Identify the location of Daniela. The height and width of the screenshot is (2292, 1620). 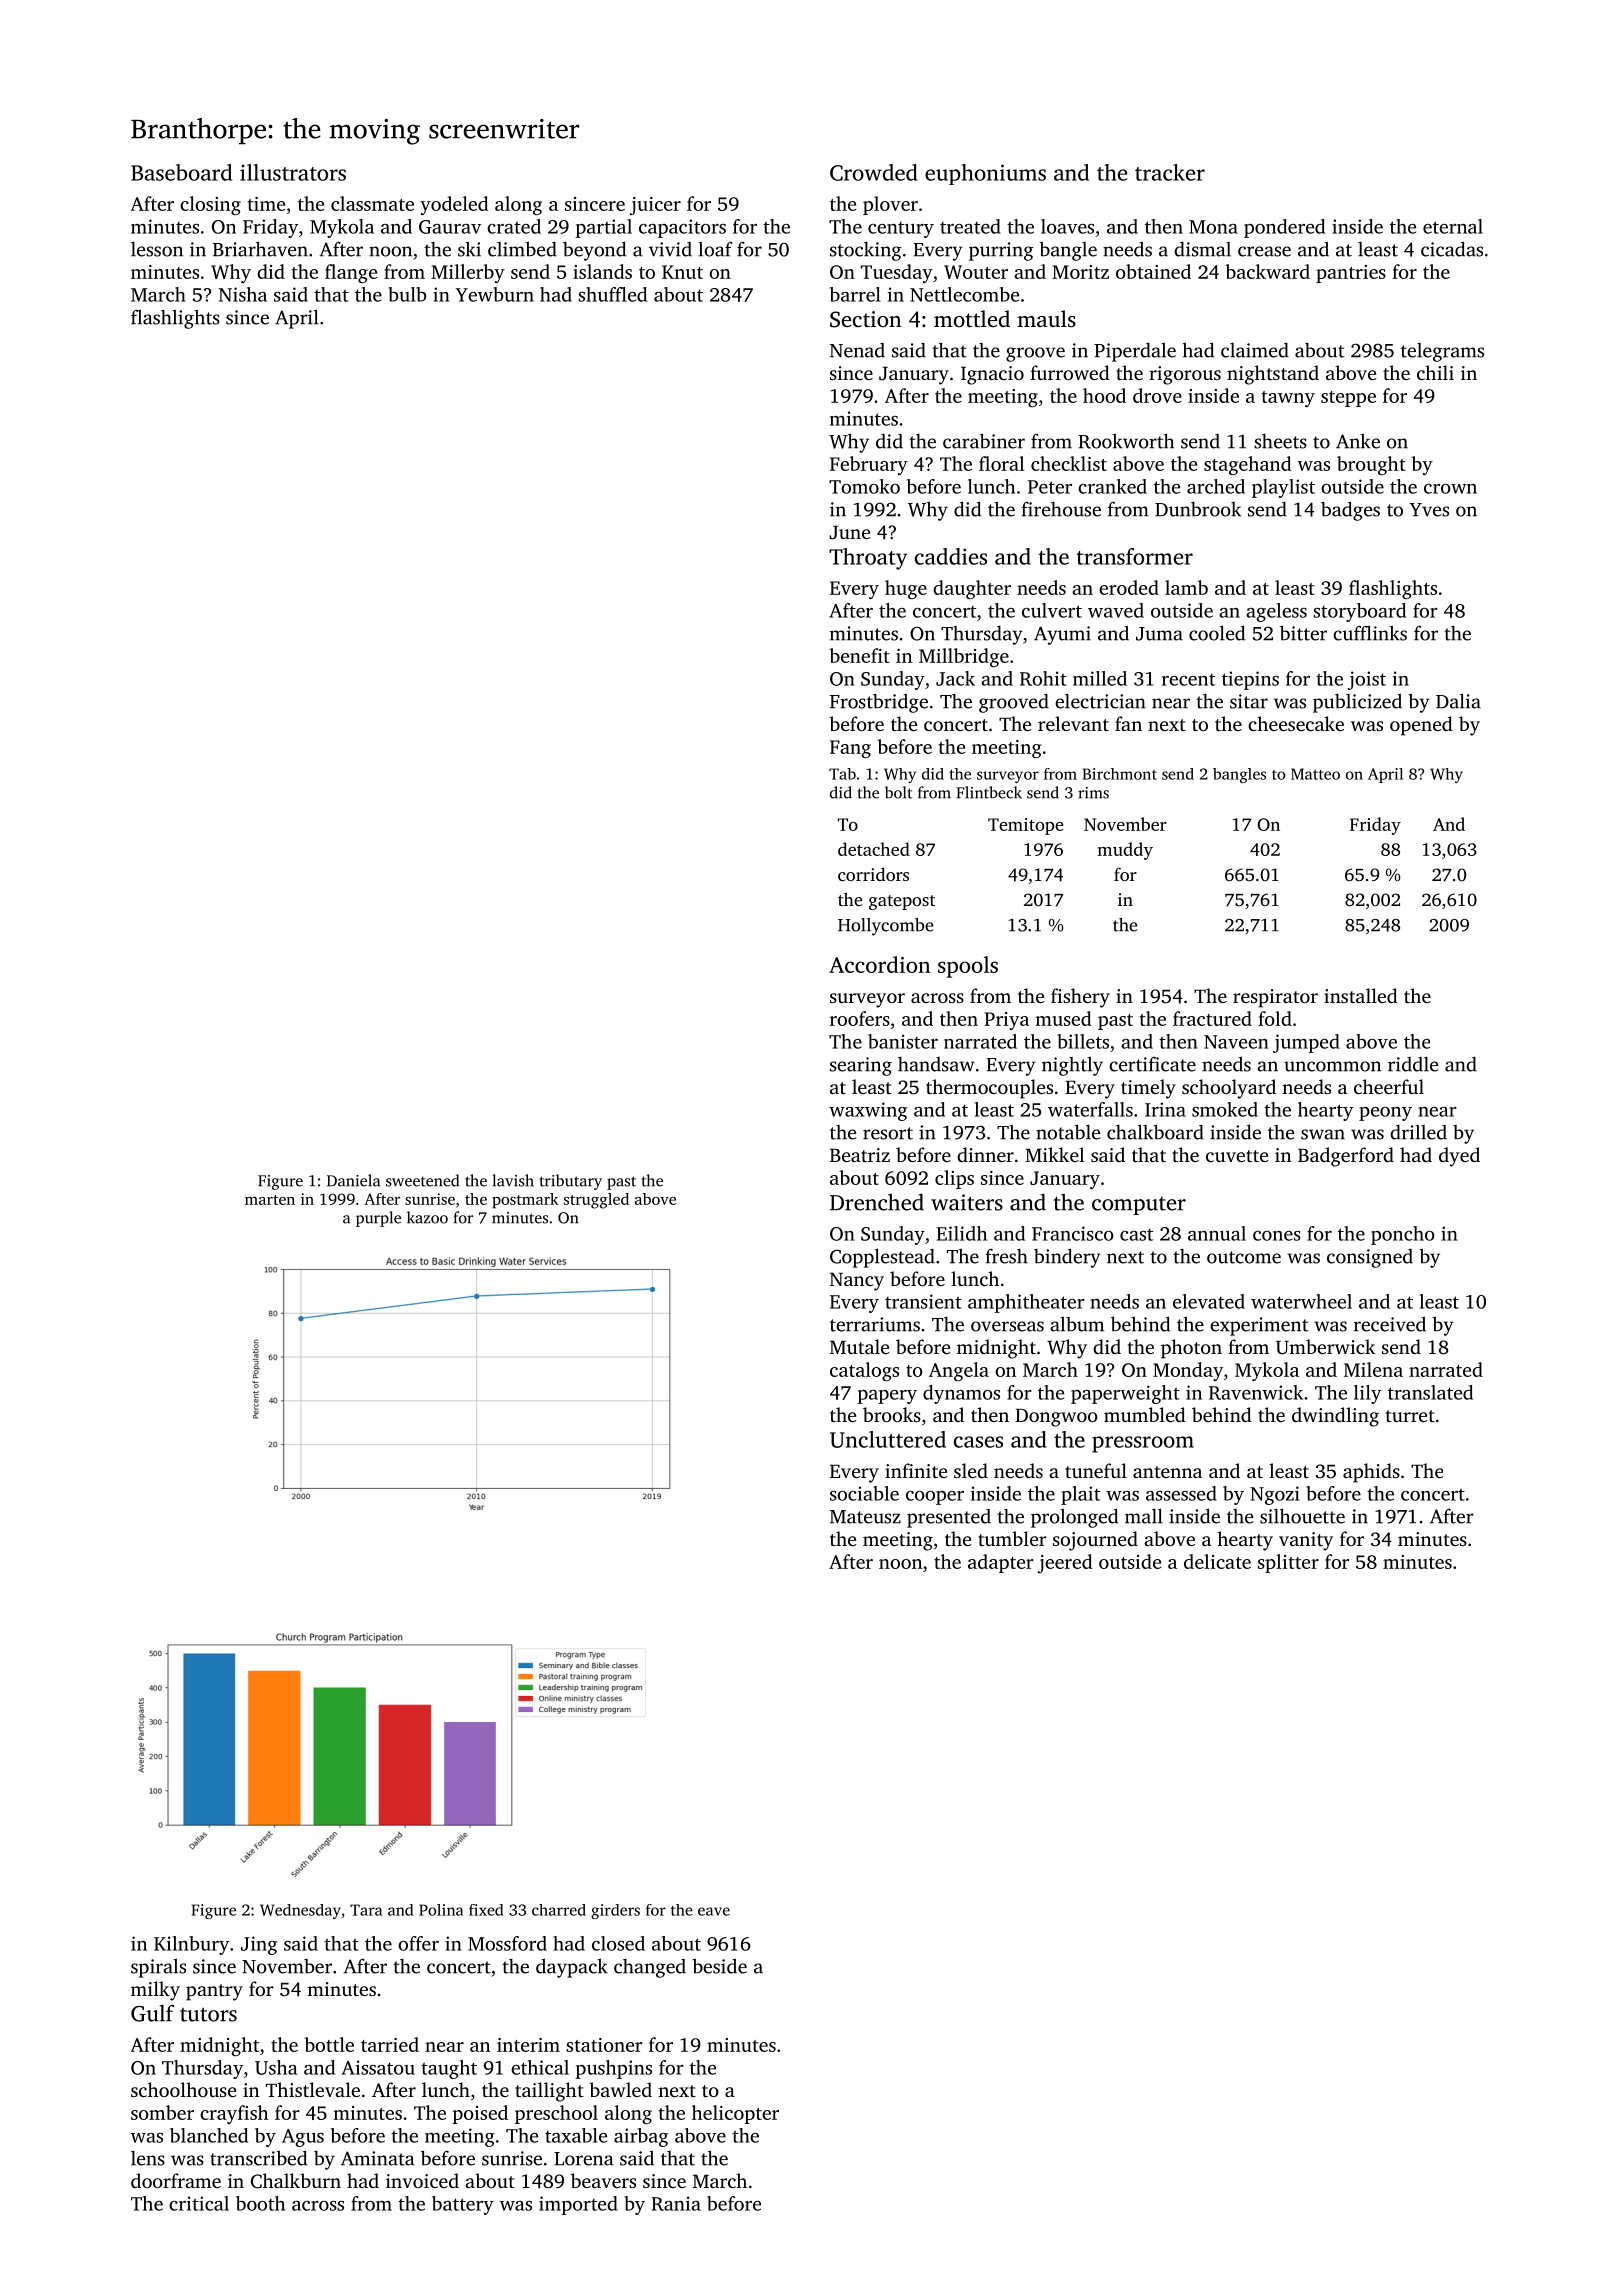
(353, 1180).
